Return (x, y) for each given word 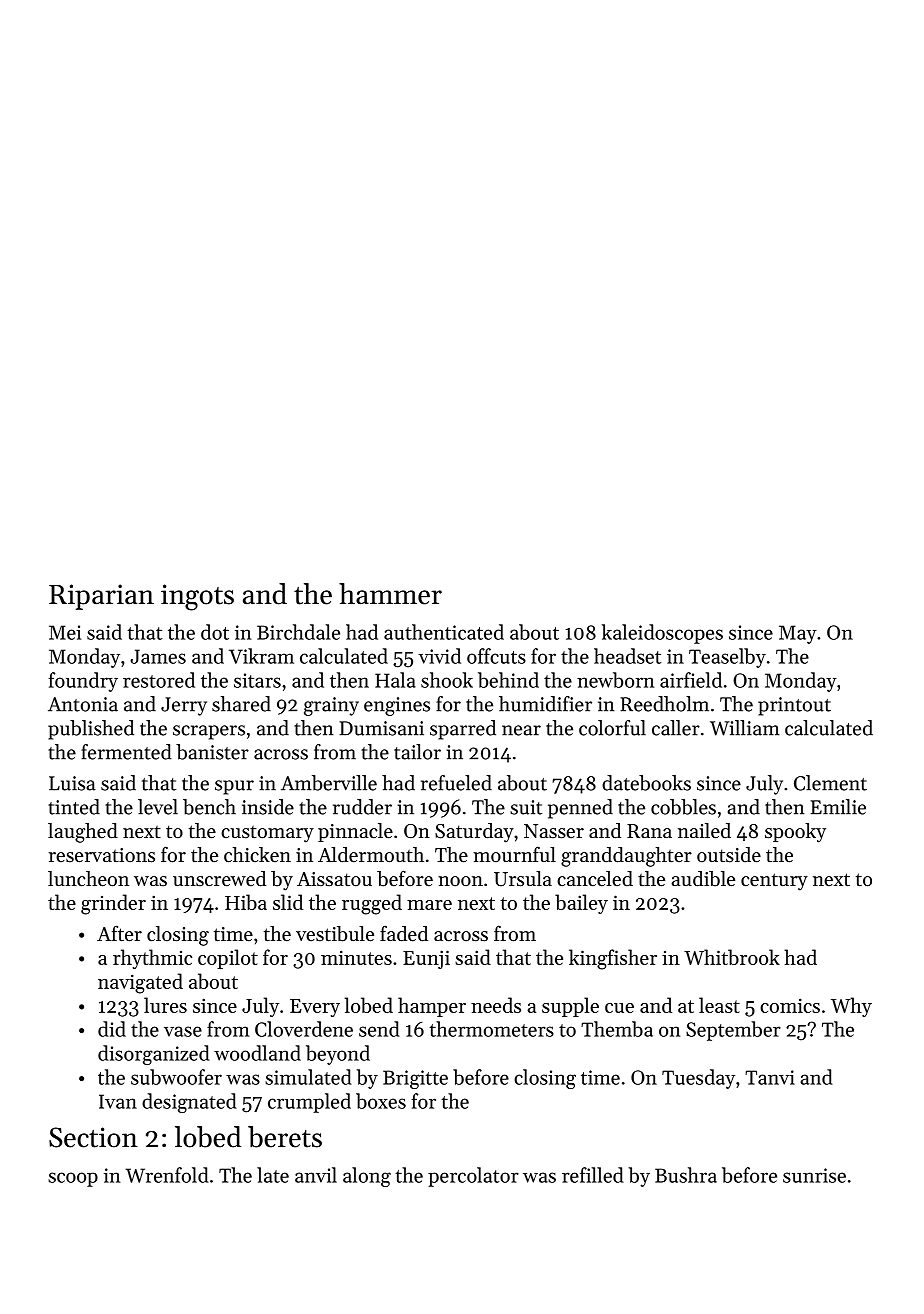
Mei (65, 632)
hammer (390, 594)
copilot (228, 959)
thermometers (491, 1029)
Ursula (523, 878)
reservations (102, 855)
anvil (316, 1175)
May (798, 634)
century (774, 882)
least (719, 1005)
